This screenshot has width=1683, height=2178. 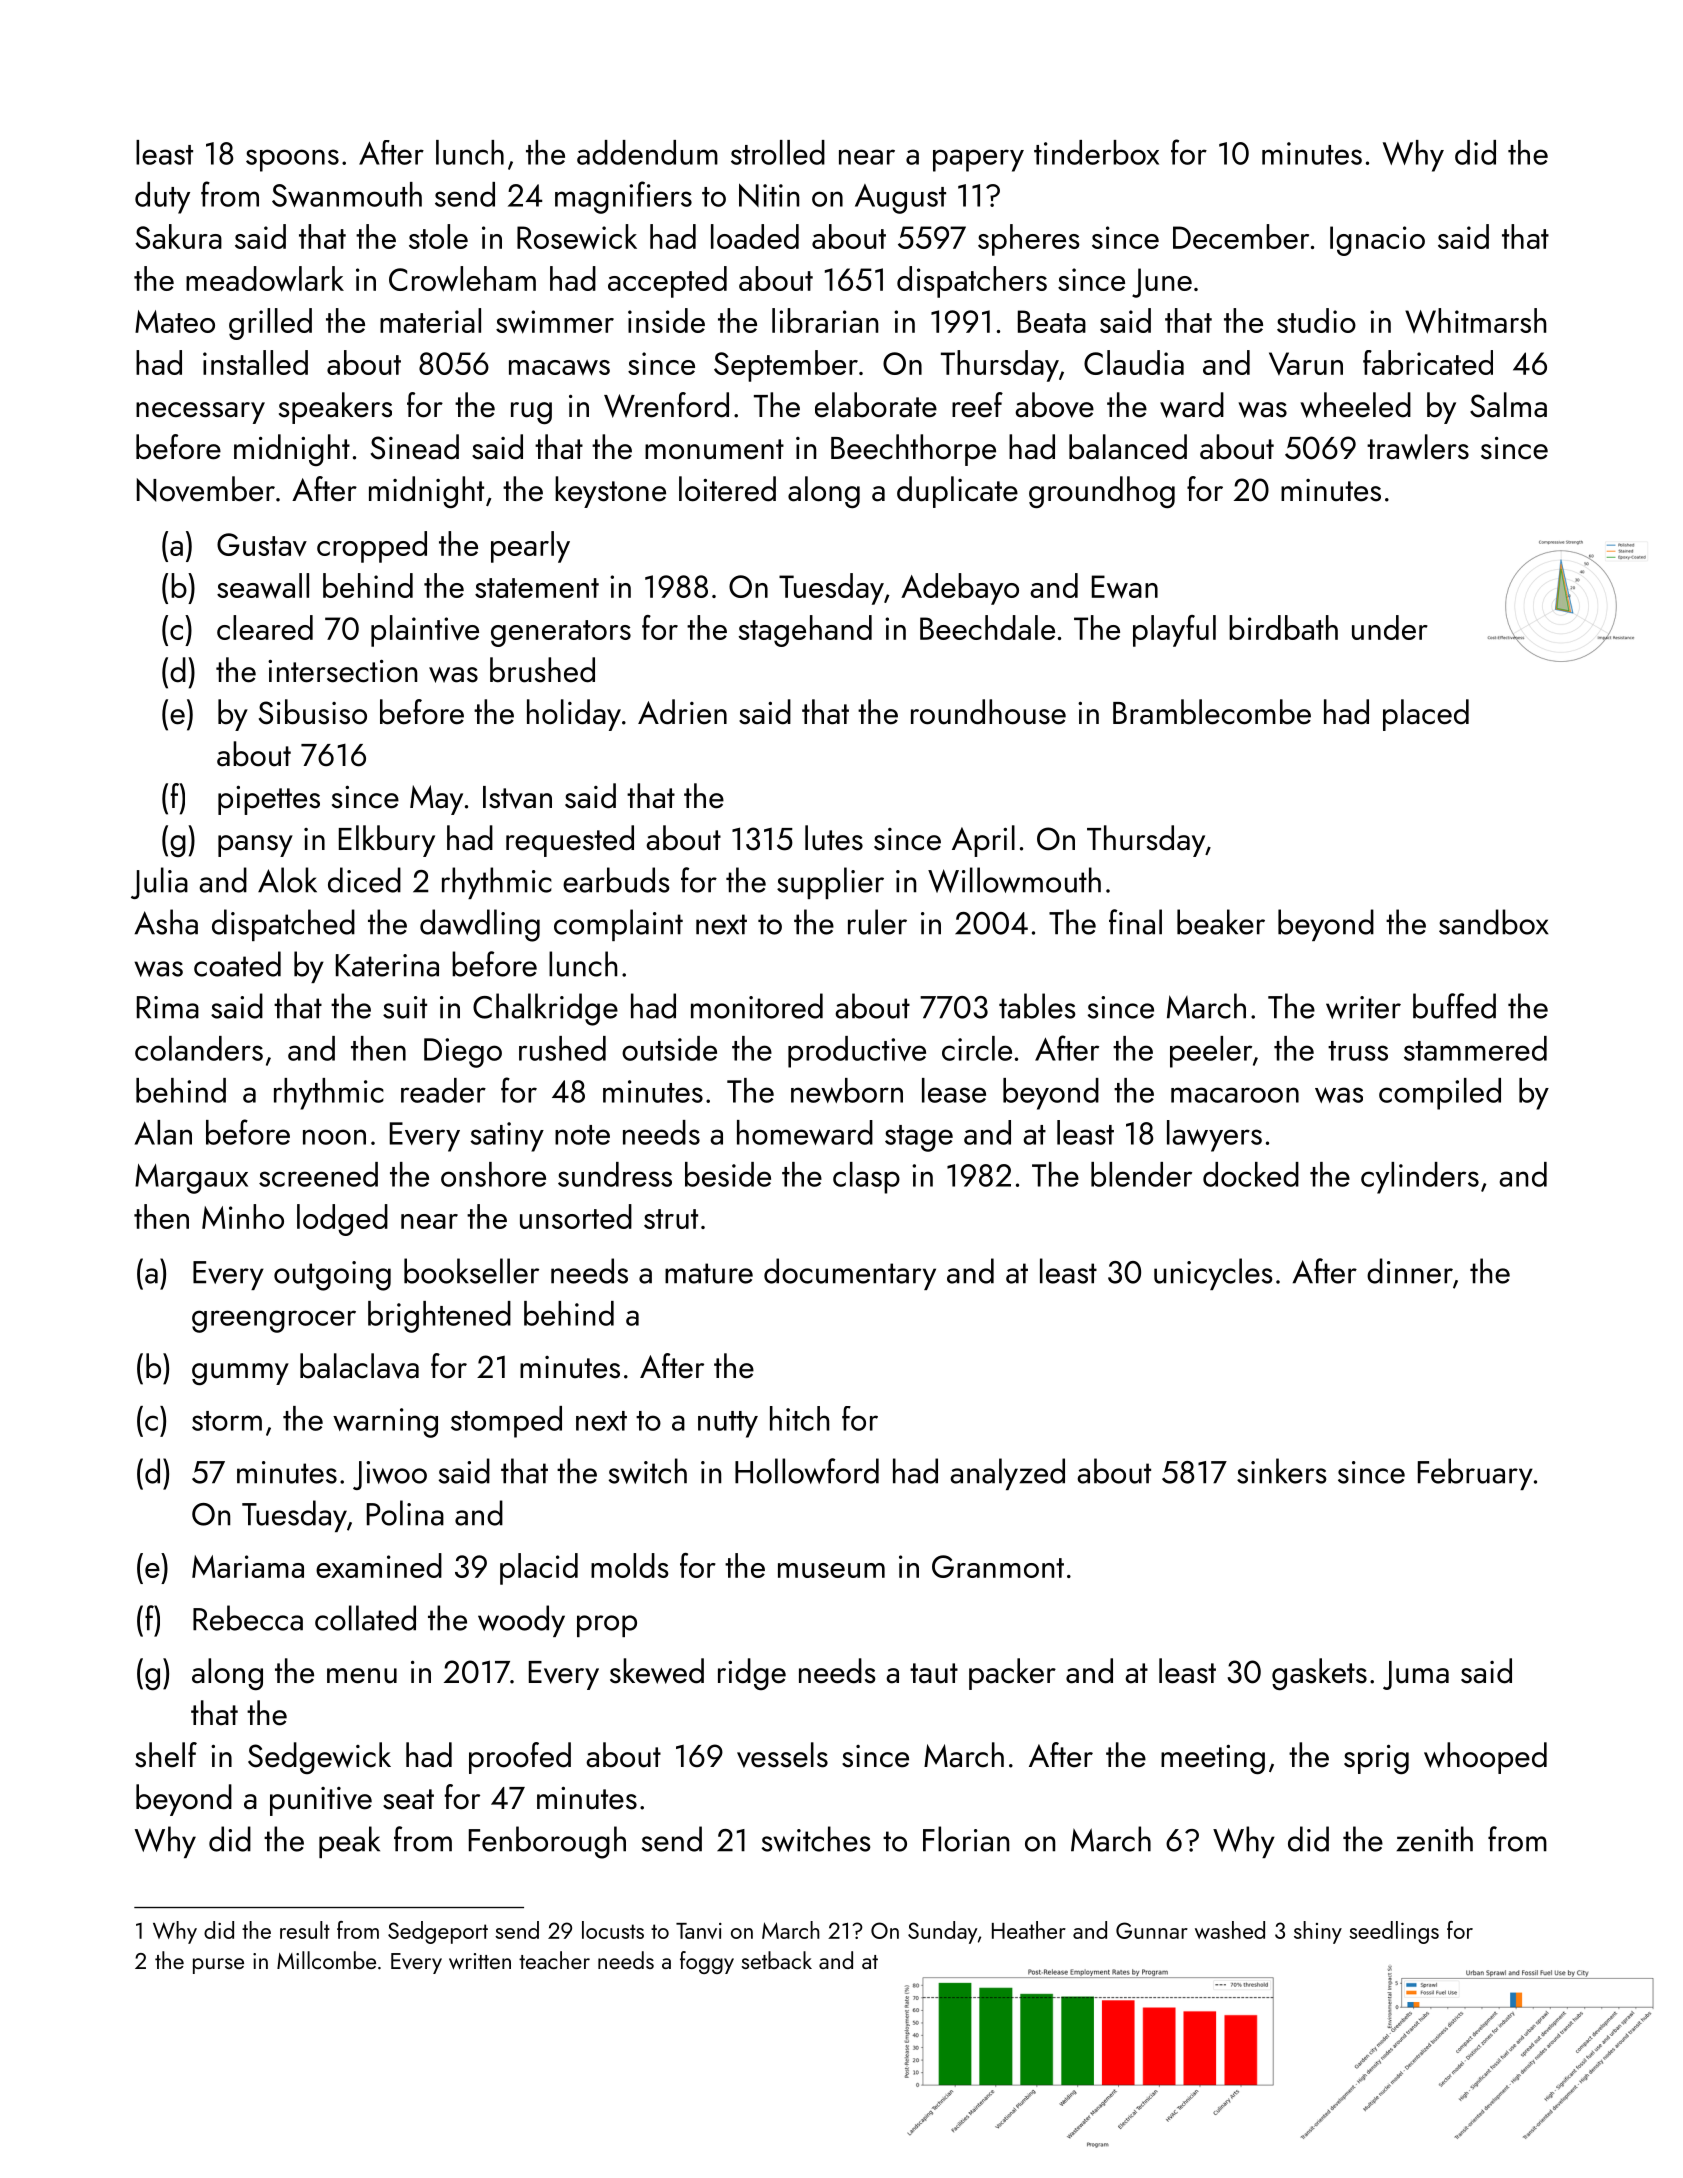 I want to click on outside, so click(x=669, y=1048).
